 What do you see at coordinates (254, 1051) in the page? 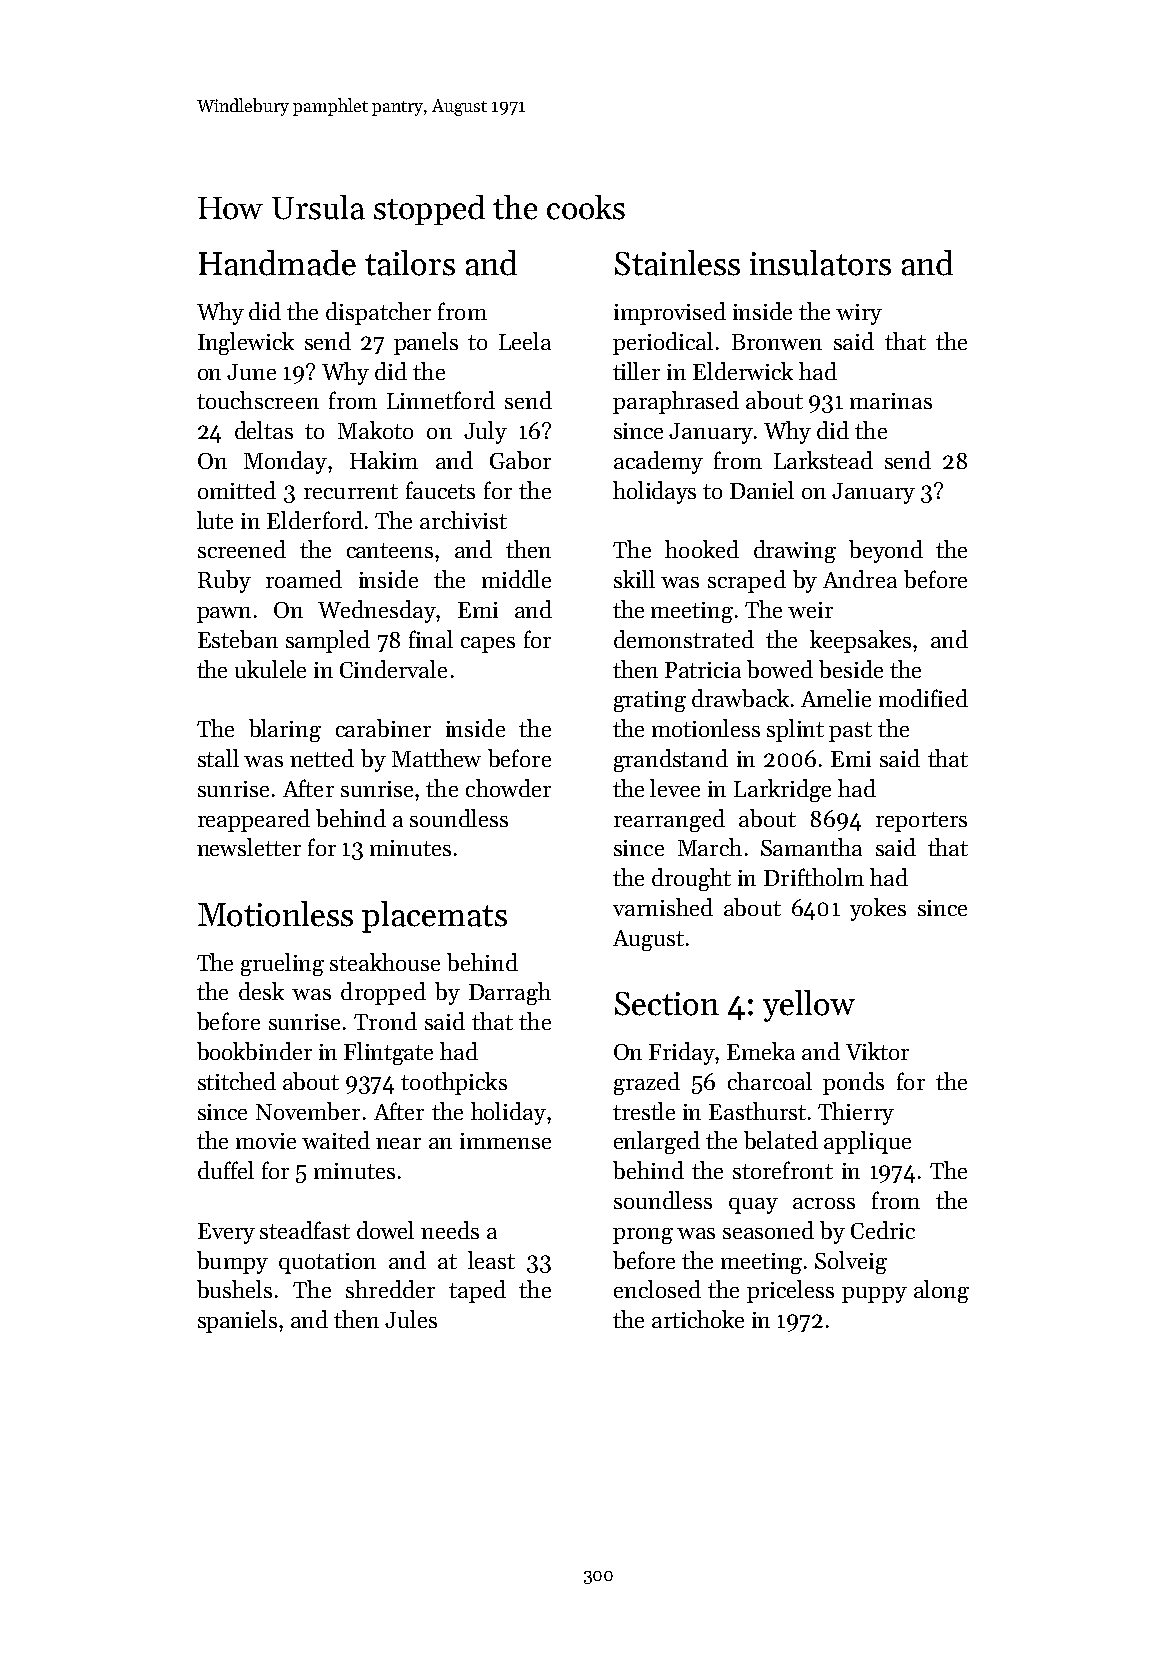
I see `bookbinder` at bounding box center [254, 1051].
